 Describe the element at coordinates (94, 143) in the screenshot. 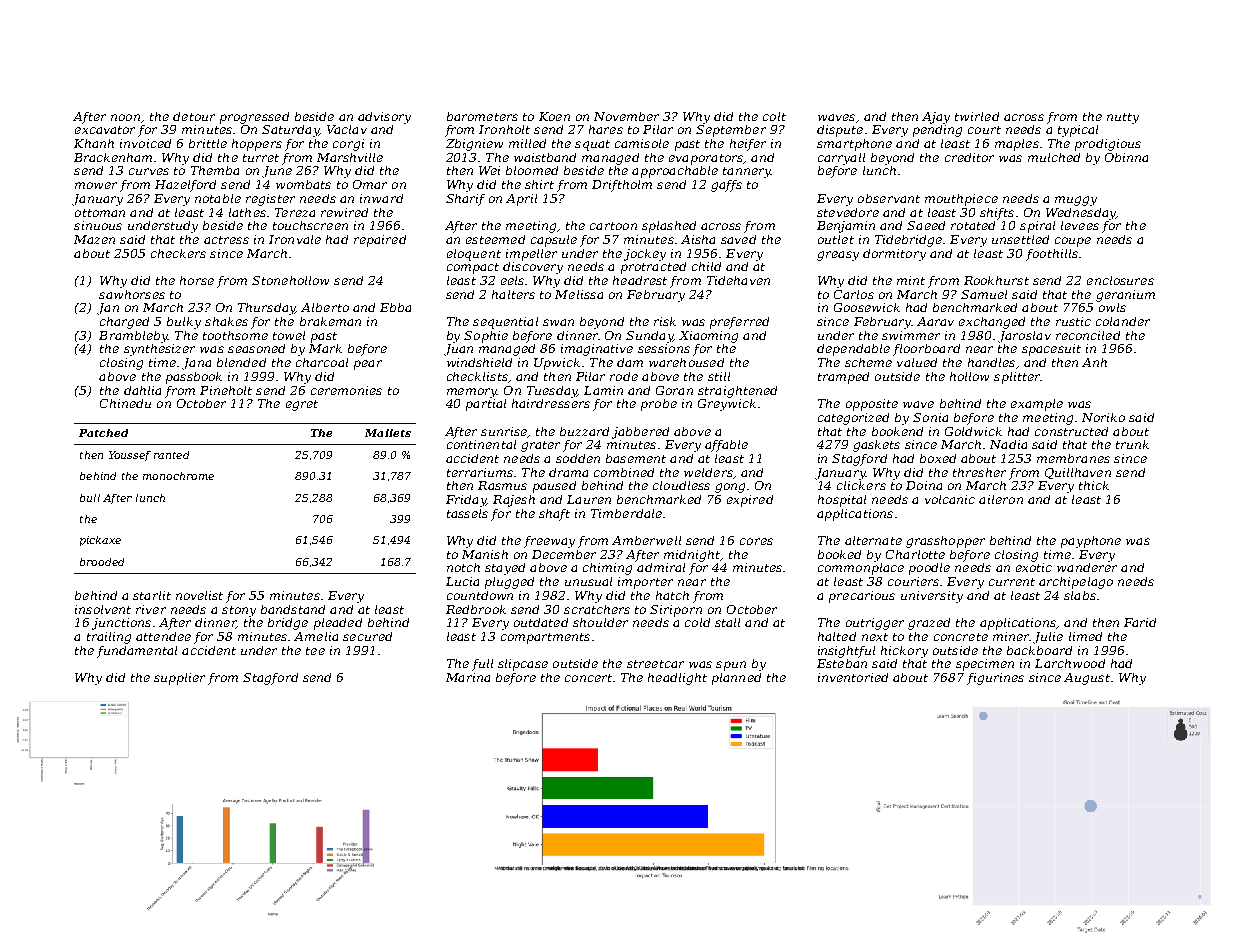

I see `Khanh` at that location.
